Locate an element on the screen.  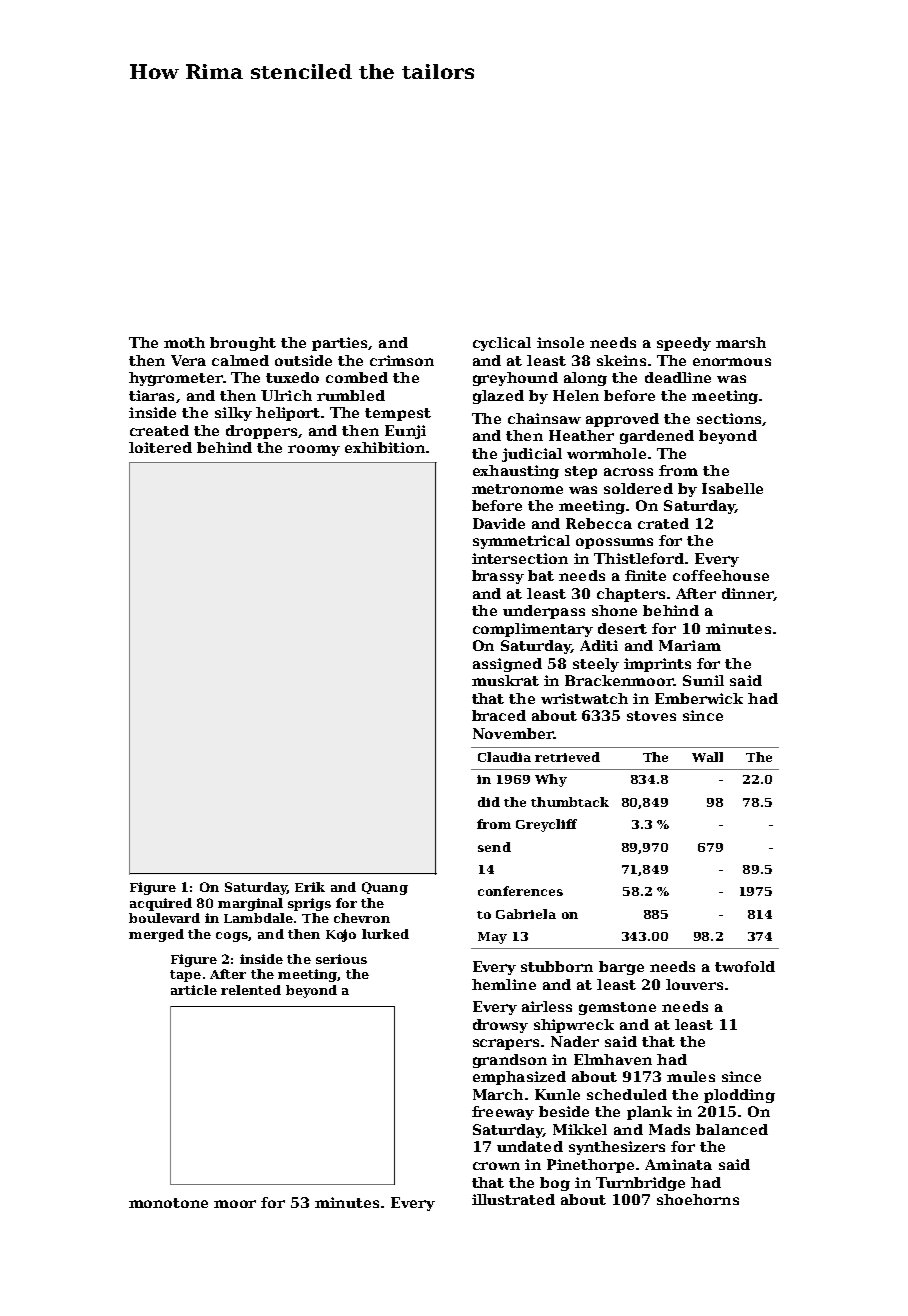
exhibition is located at coordinates (385, 447).
